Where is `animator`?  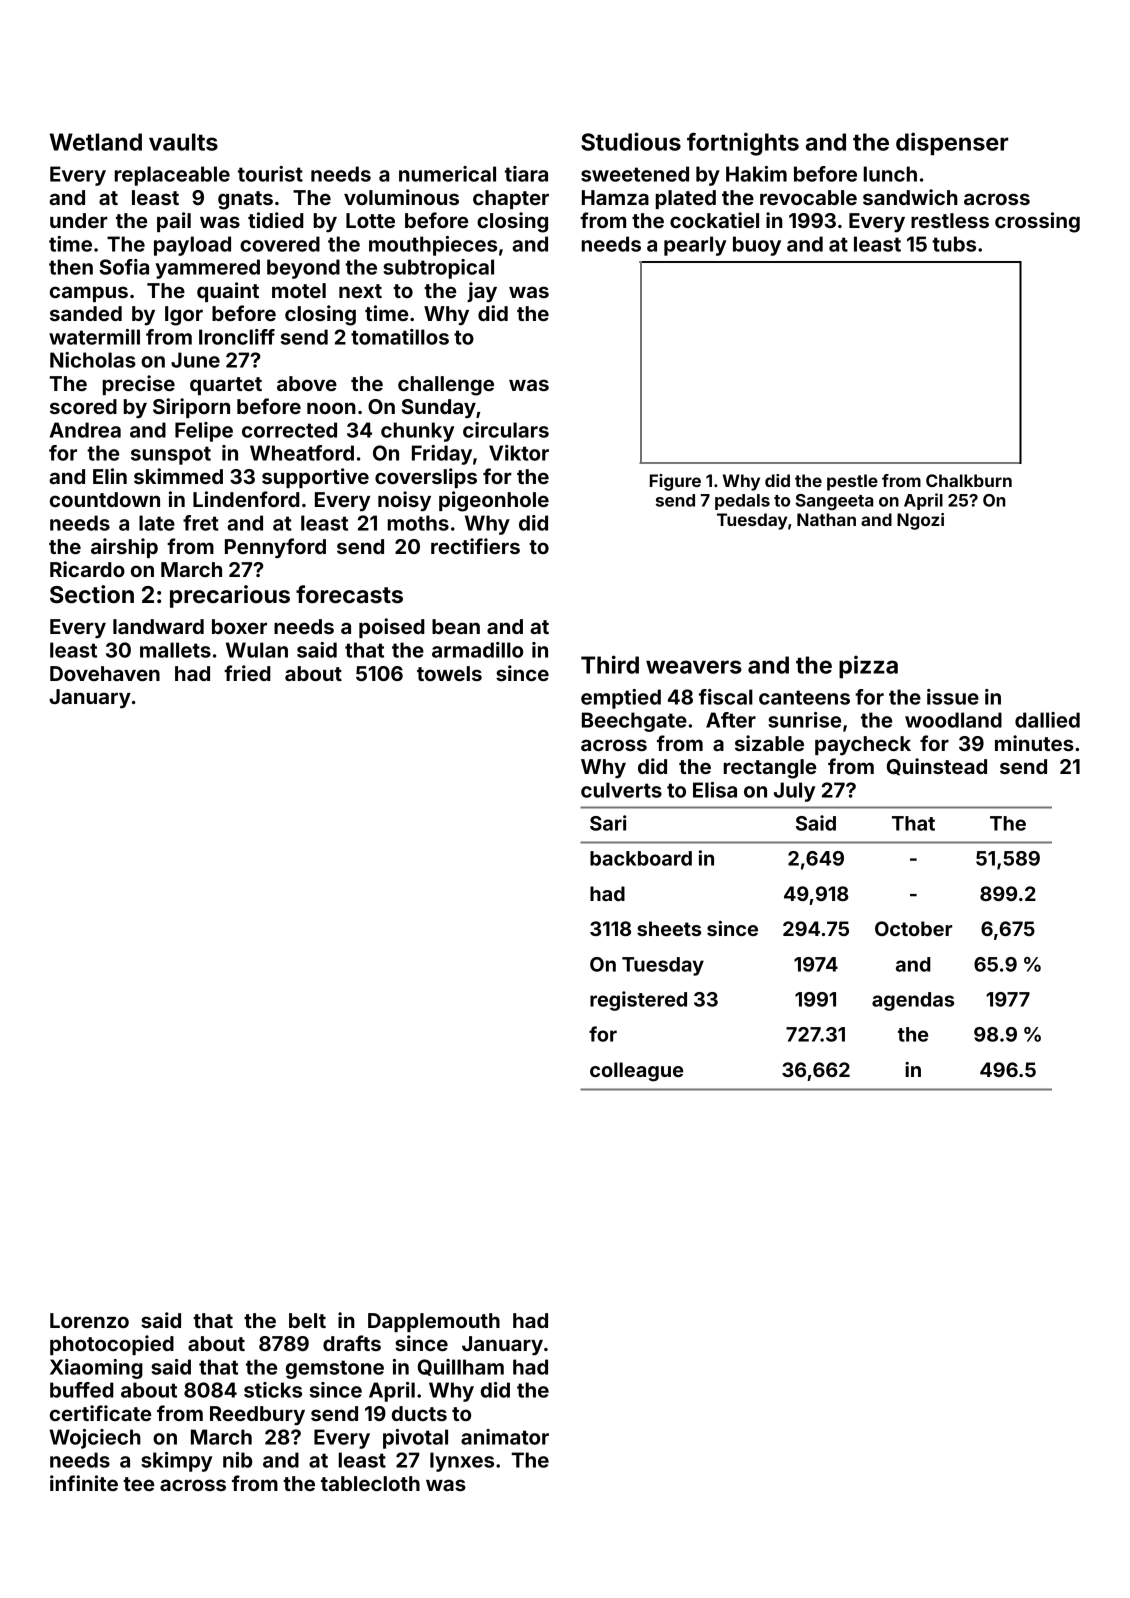 animator is located at coordinates (505, 1437).
